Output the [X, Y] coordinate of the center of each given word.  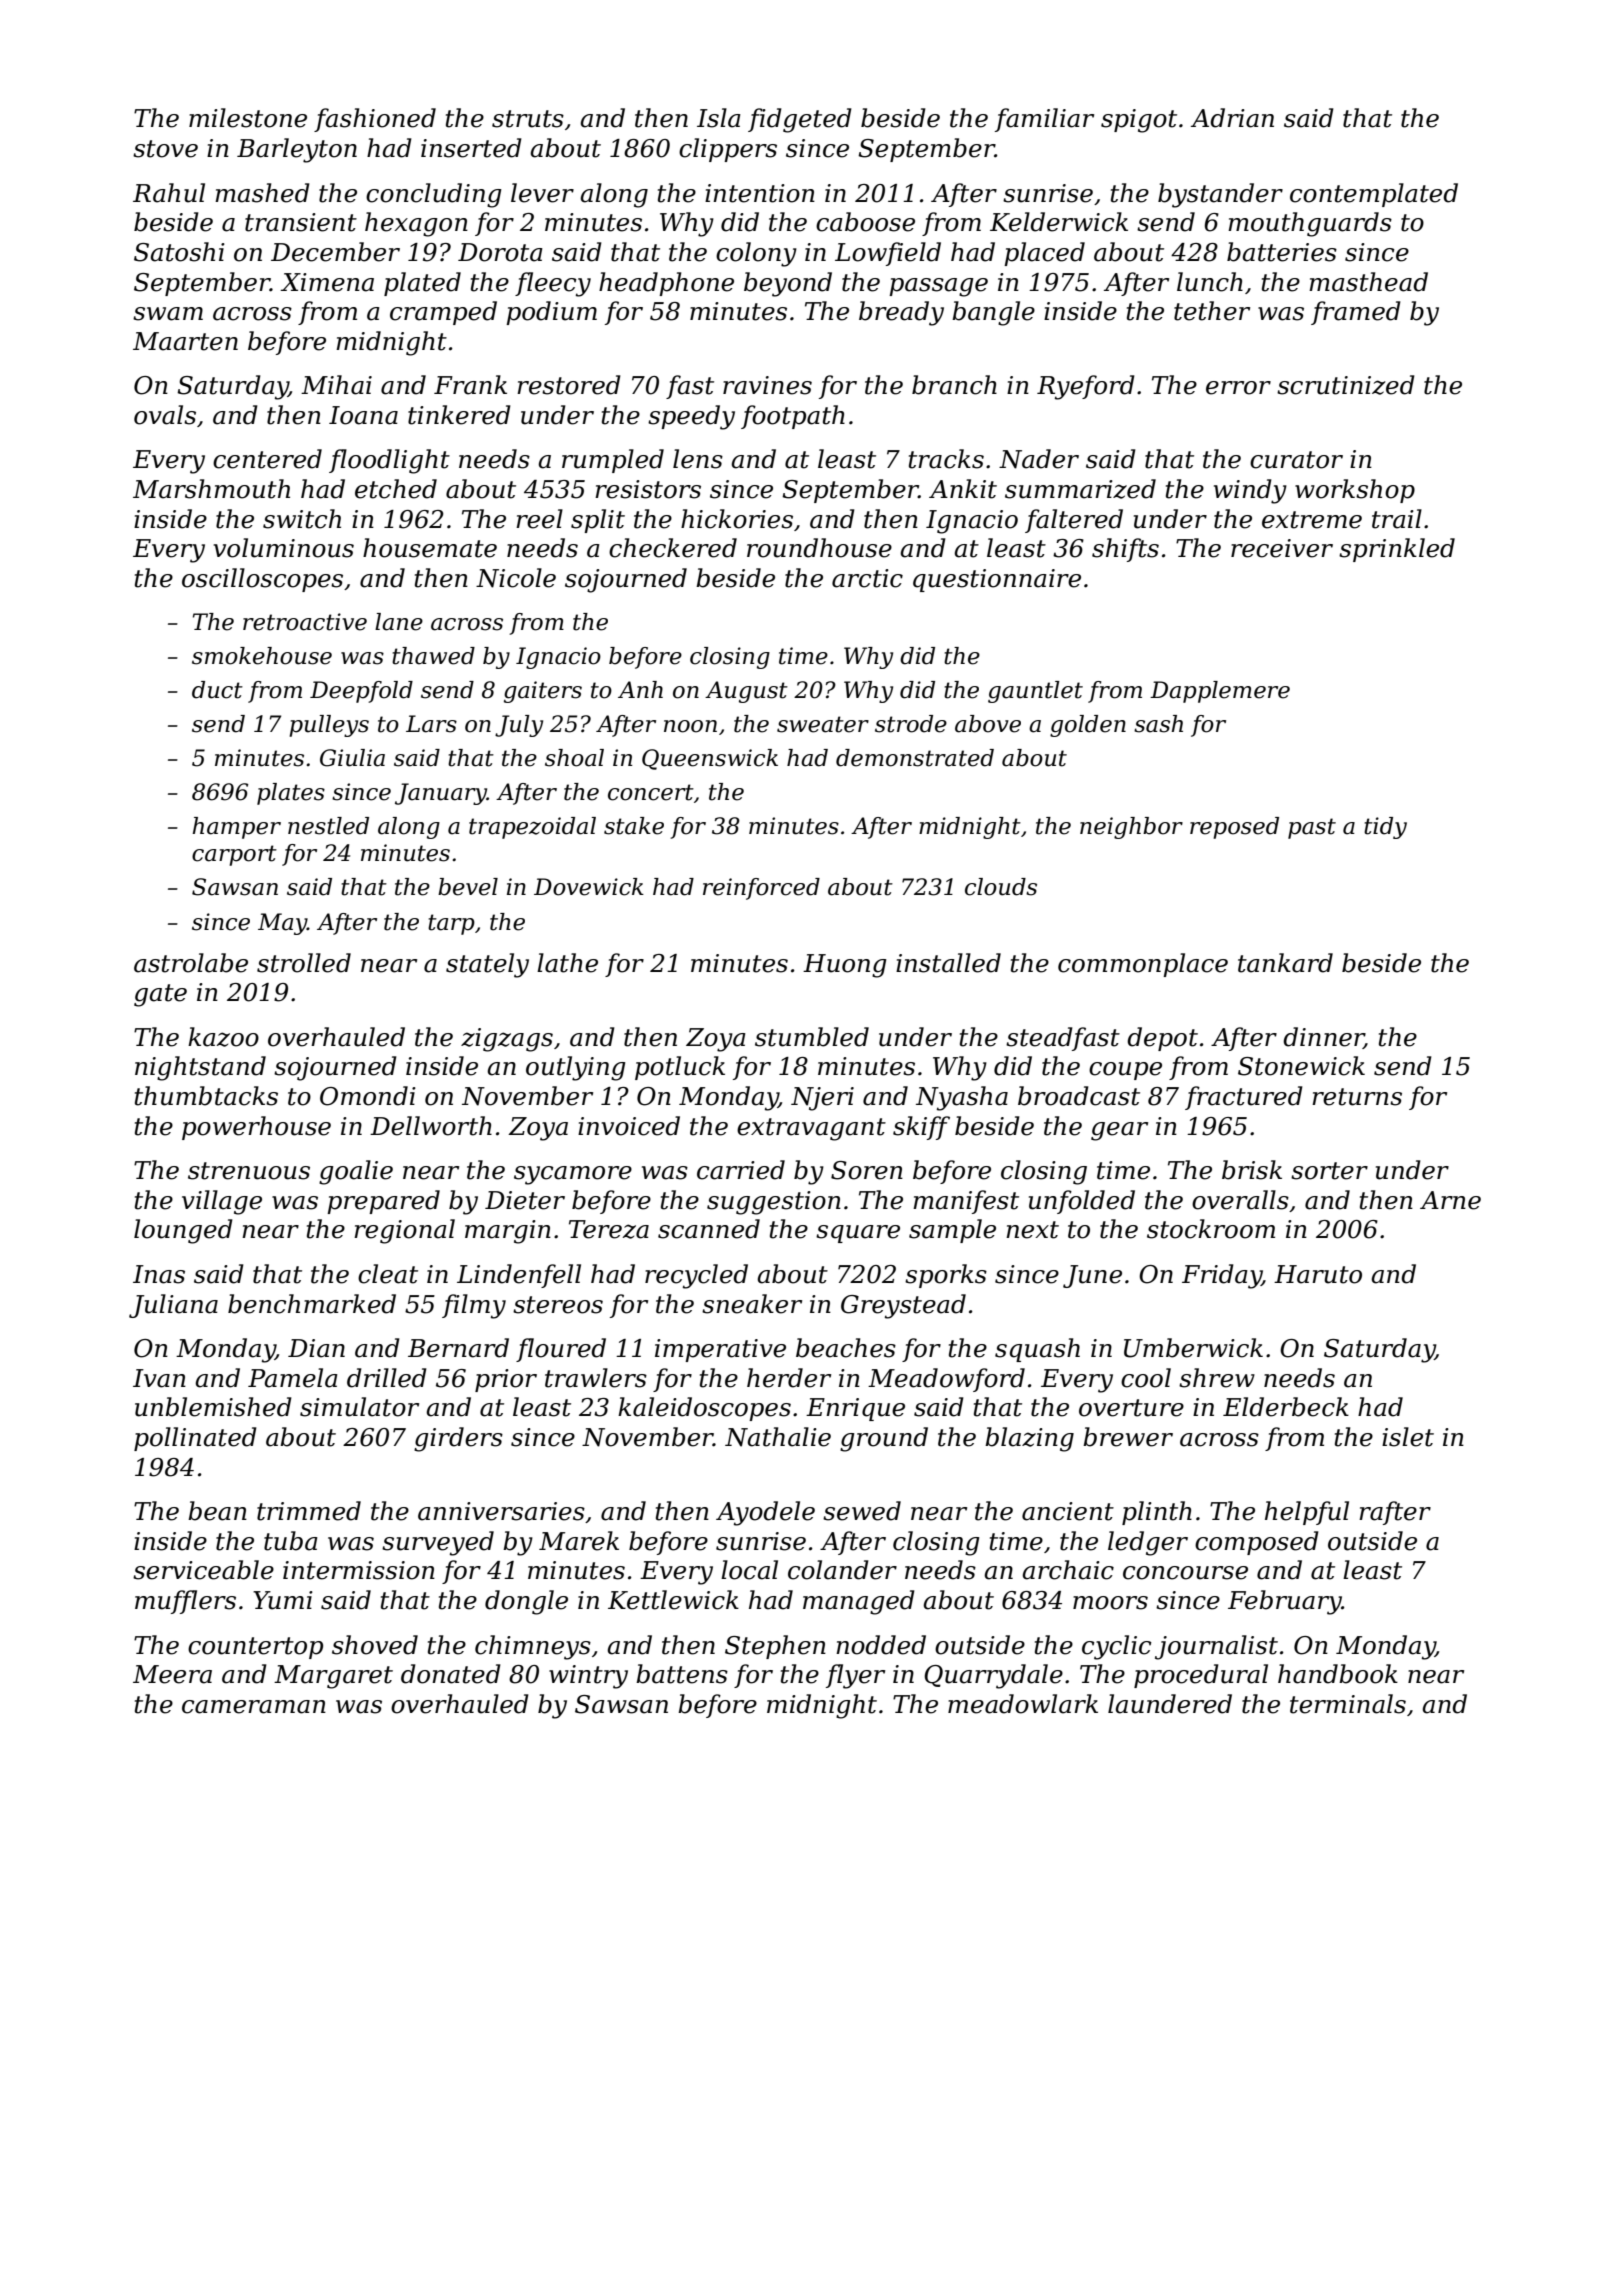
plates [291, 794]
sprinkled [1397, 550]
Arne [1450, 1200]
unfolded [1082, 1202]
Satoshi [179, 252]
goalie [356, 1172]
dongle [526, 1602]
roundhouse [819, 548]
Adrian [1232, 118]
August [746, 692]
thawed [433, 656]
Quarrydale [993, 1676]
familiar [1044, 120]
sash [1158, 724]
